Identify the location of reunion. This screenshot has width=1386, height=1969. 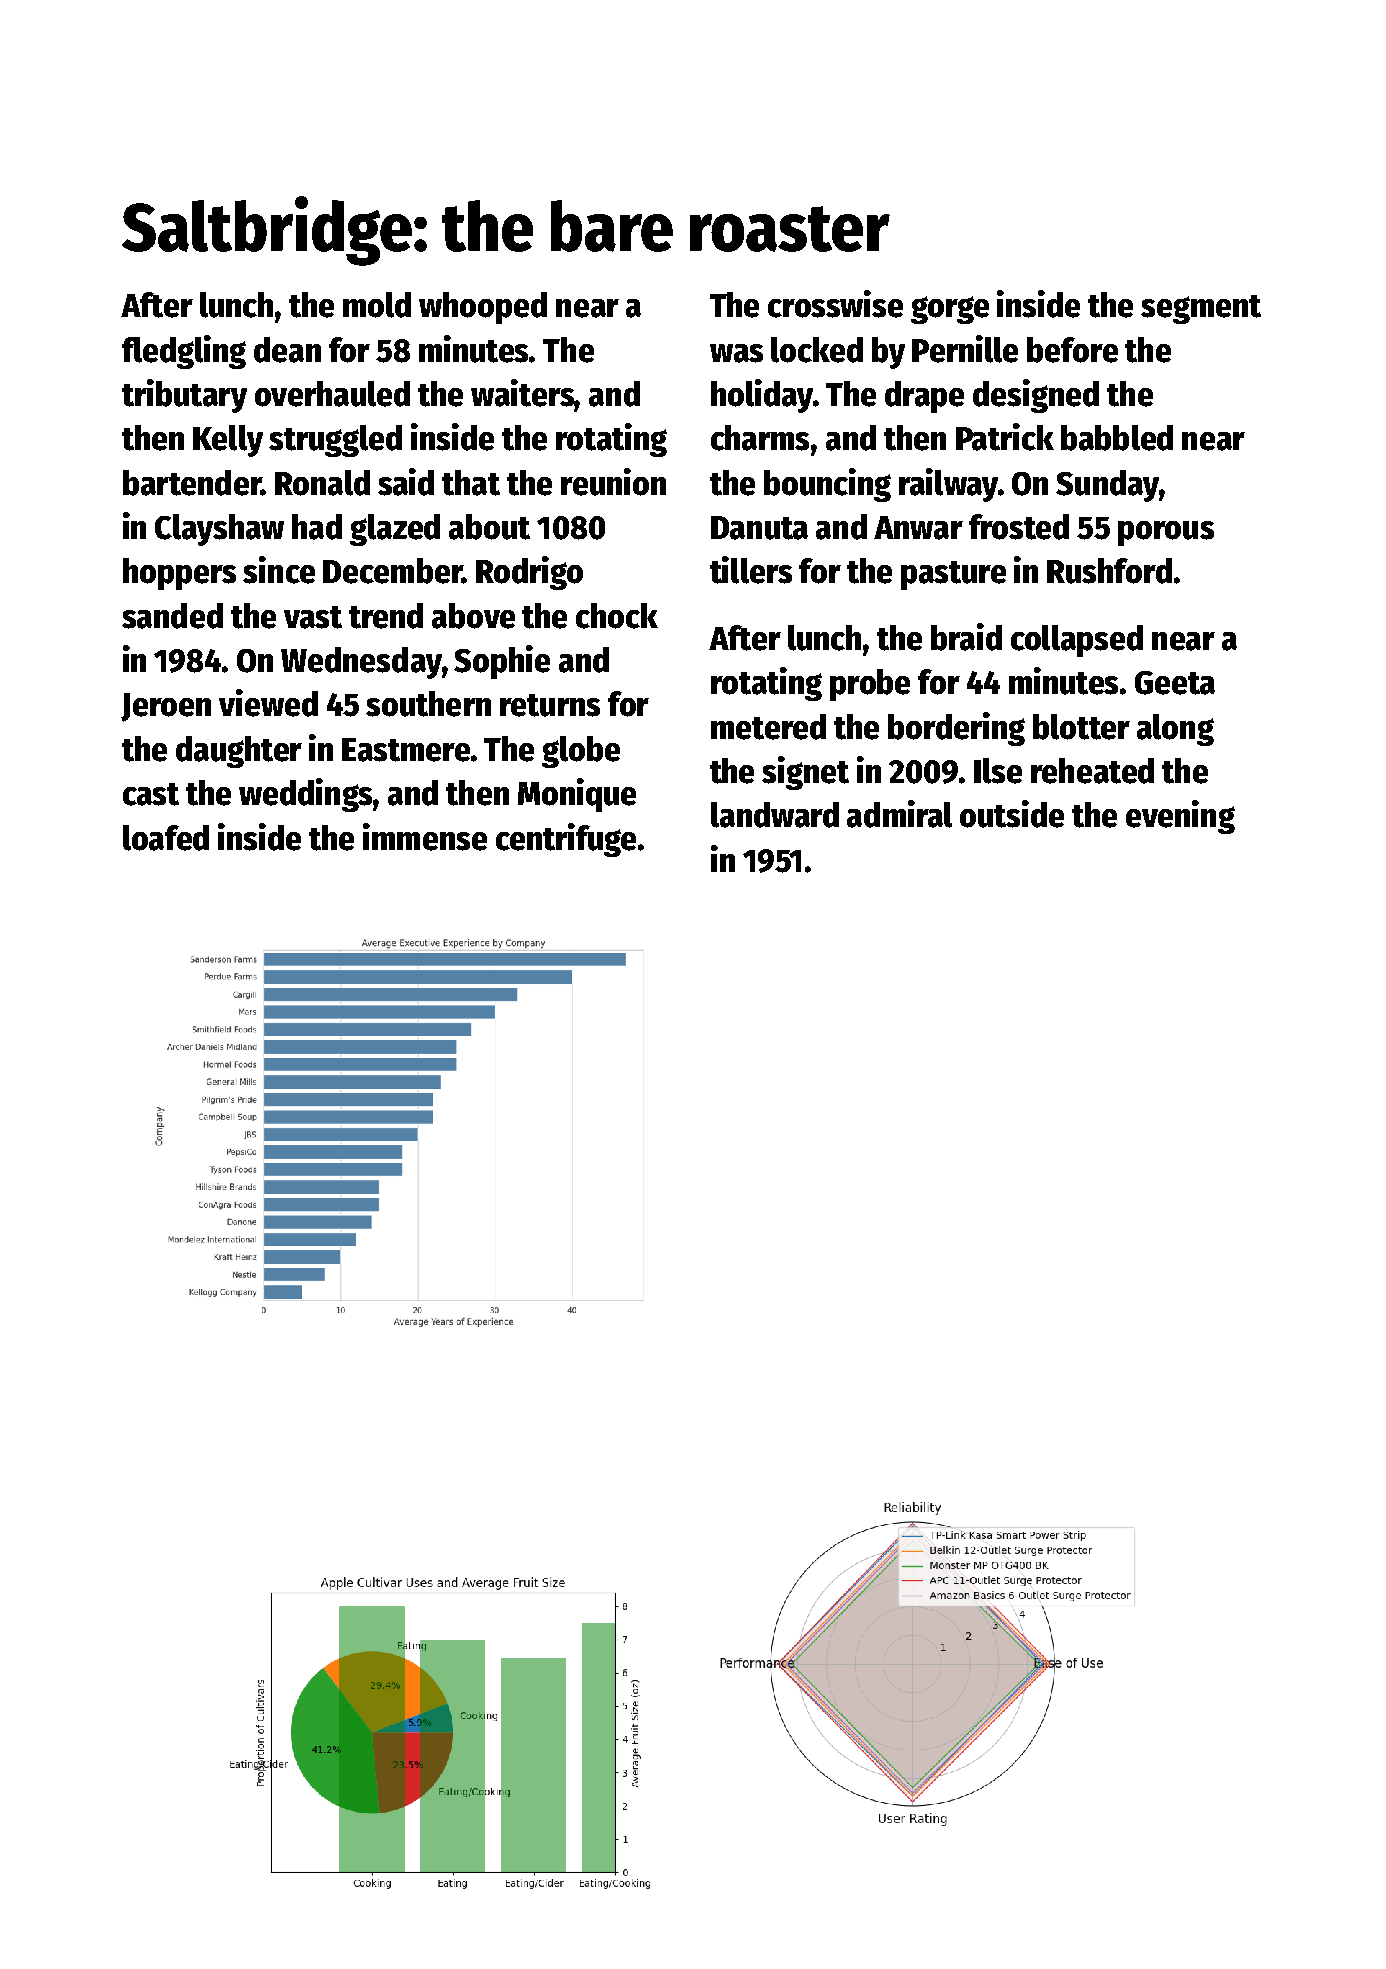
(613, 482).
